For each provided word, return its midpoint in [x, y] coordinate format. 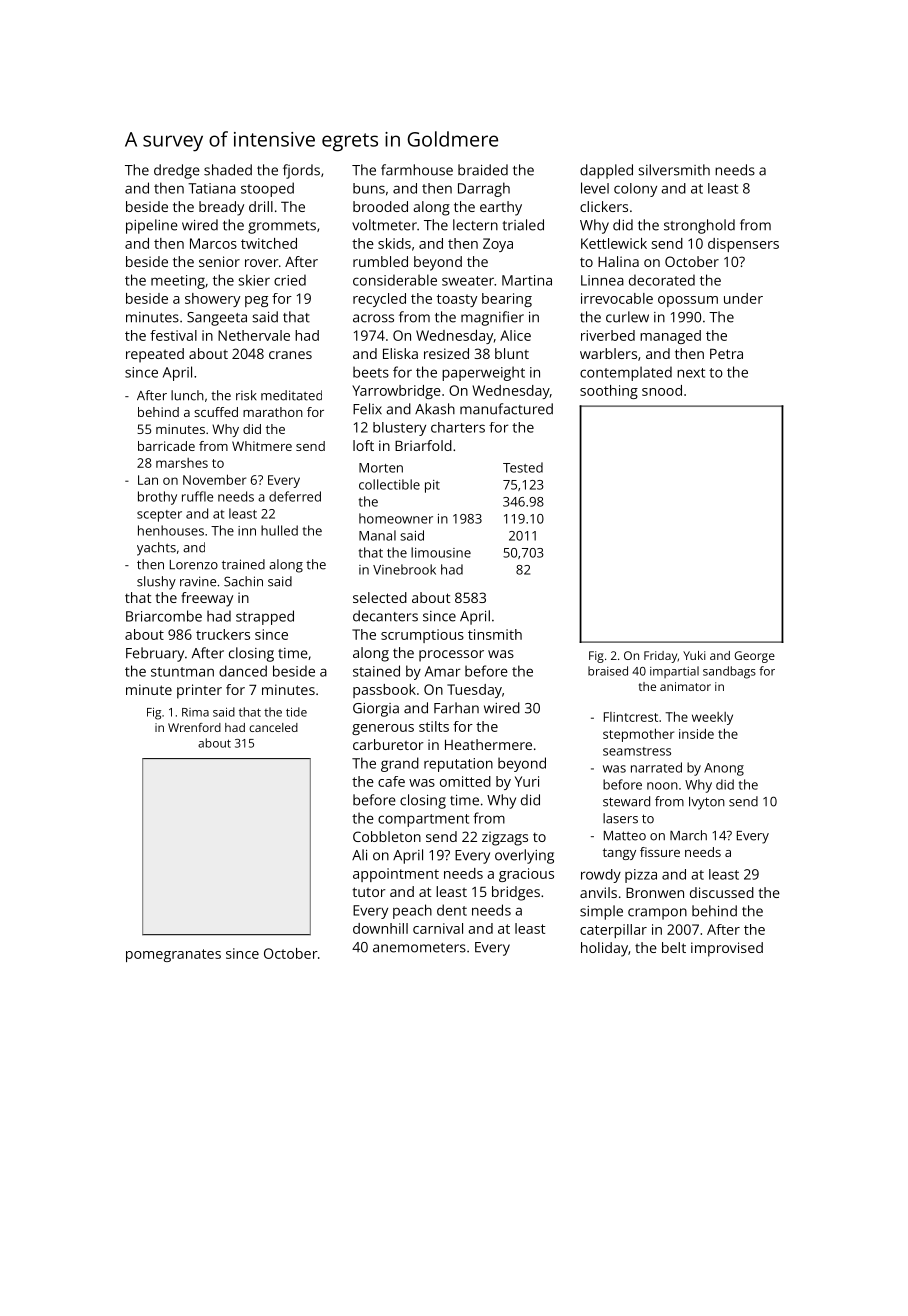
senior [219, 261]
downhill [380, 928]
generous [383, 729]
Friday [660, 657]
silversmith [674, 170]
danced [243, 671]
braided [483, 170]
